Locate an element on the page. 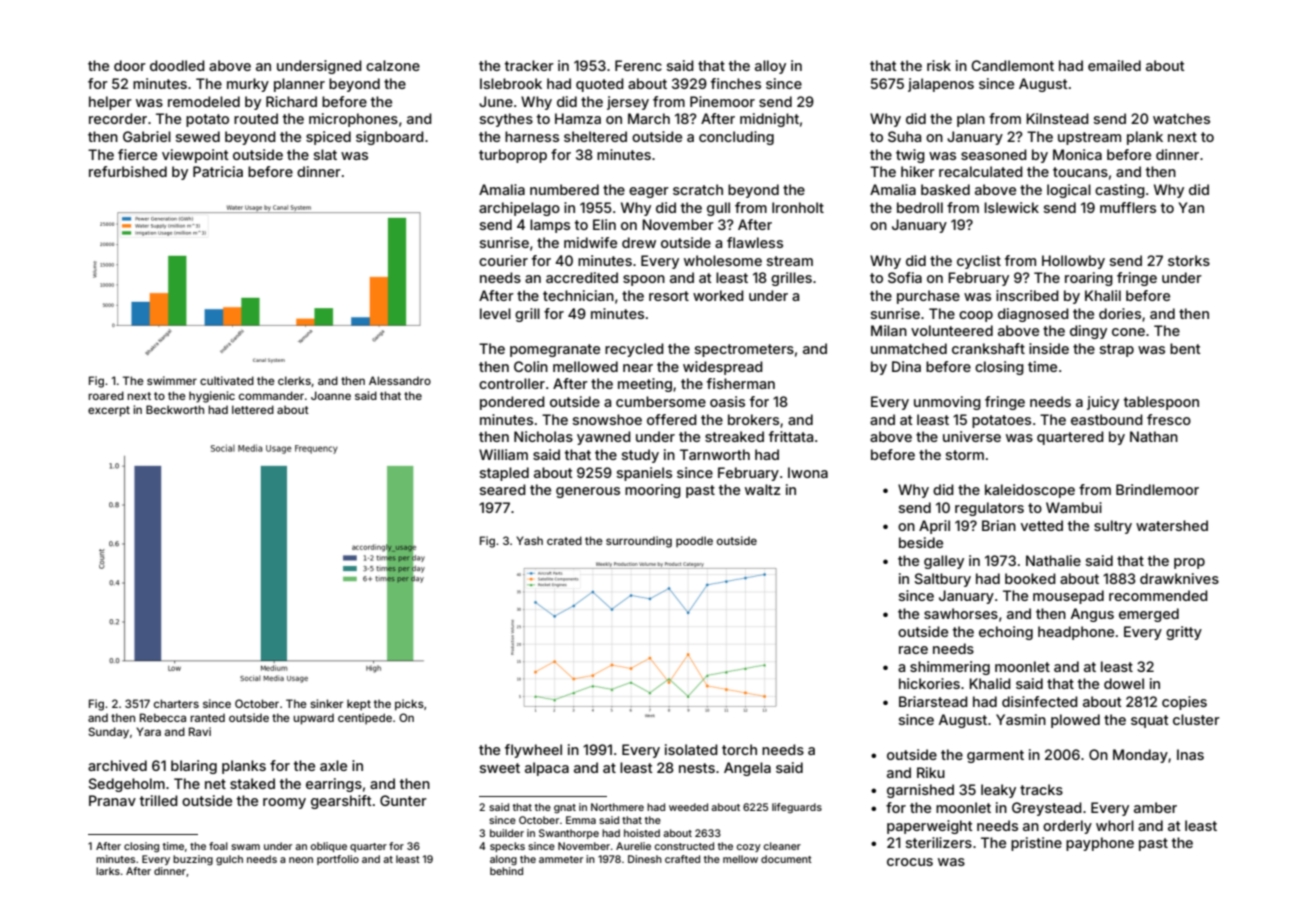 The width and height of the document is (1308, 924). clerks is located at coordinates (294, 380).
